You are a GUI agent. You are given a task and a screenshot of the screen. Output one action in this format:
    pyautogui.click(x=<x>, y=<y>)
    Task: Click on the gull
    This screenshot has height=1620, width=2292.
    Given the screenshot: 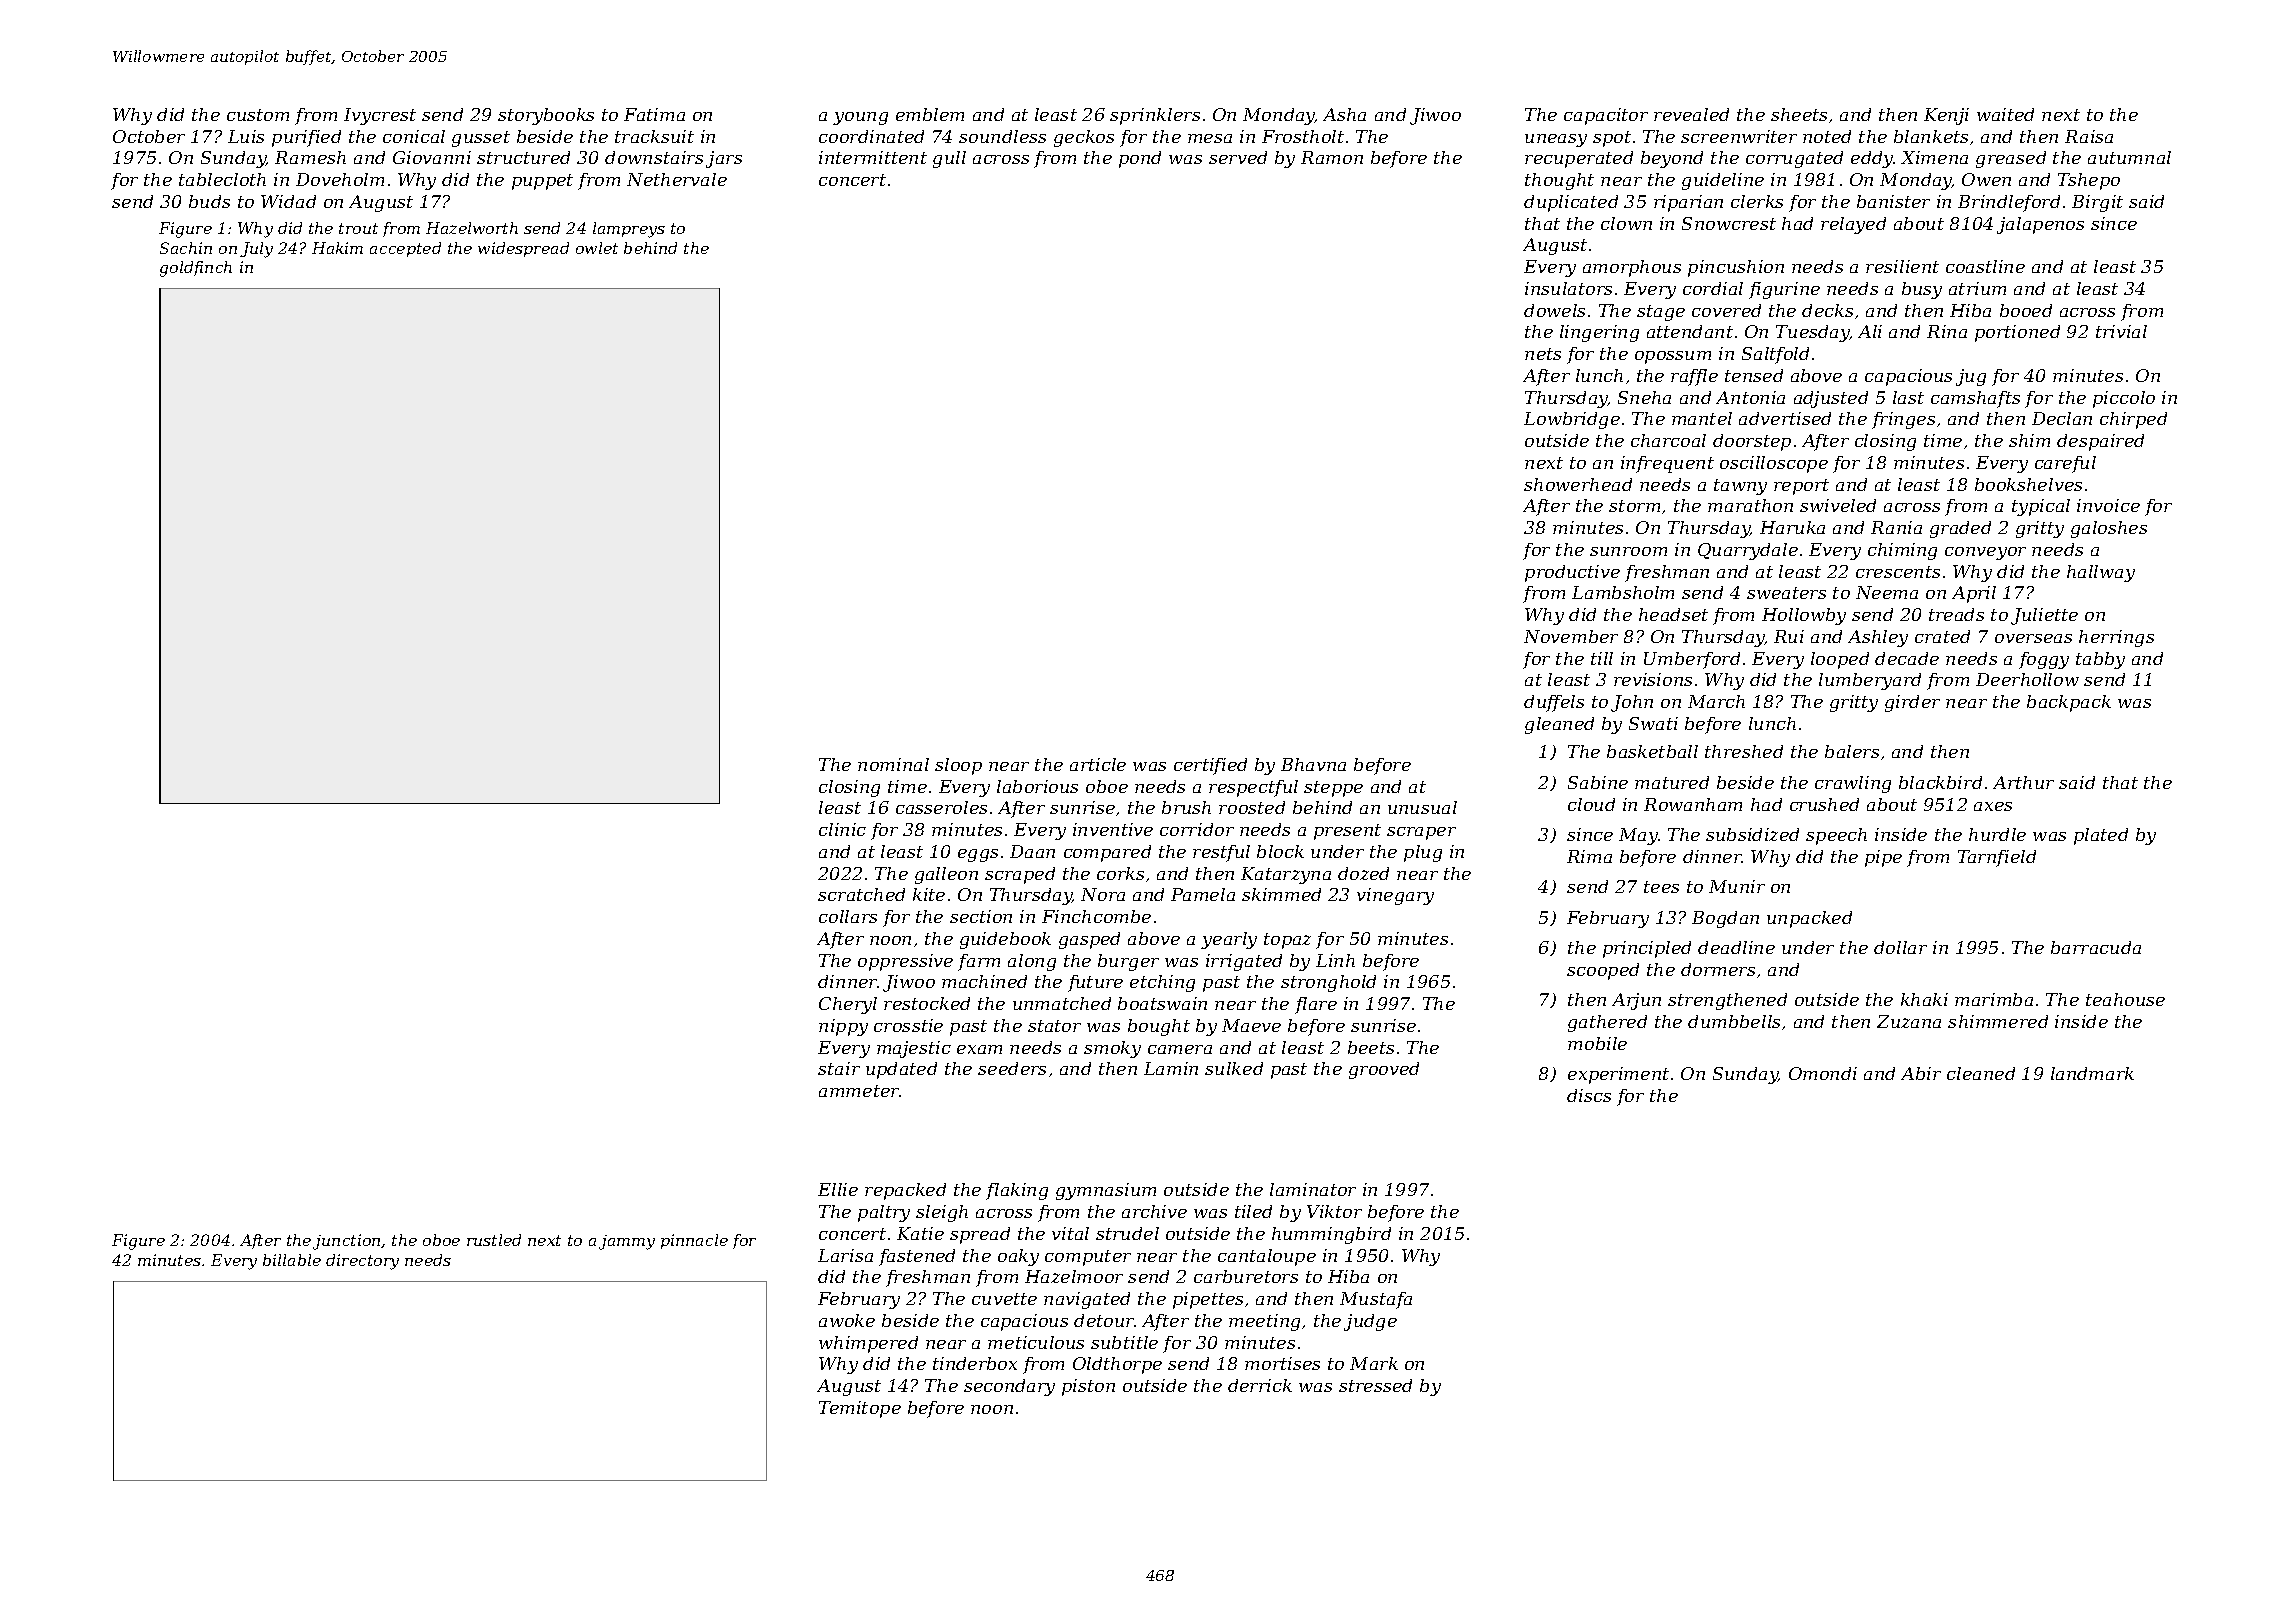 What is the action you would take?
    pyautogui.click(x=949, y=159)
